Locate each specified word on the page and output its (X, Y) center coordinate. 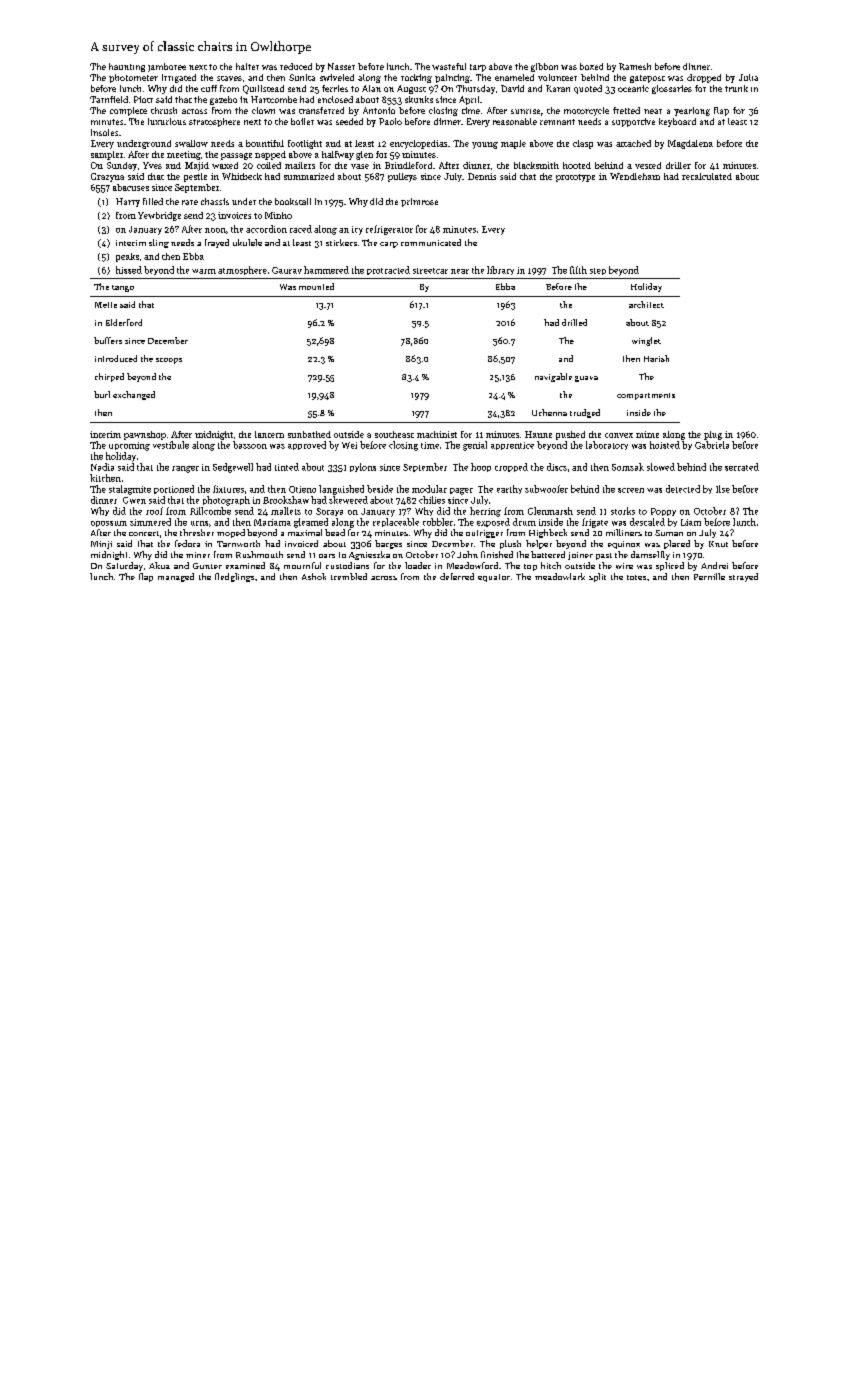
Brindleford (408, 165)
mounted (316, 286)
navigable (553, 377)
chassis (215, 201)
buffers (108, 340)
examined (245, 565)
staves (229, 78)
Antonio (379, 110)
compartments (646, 396)
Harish (656, 358)
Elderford (124, 322)
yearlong (692, 111)
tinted (287, 467)
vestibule (171, 445)
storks (623, 511)
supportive (633, 122)
